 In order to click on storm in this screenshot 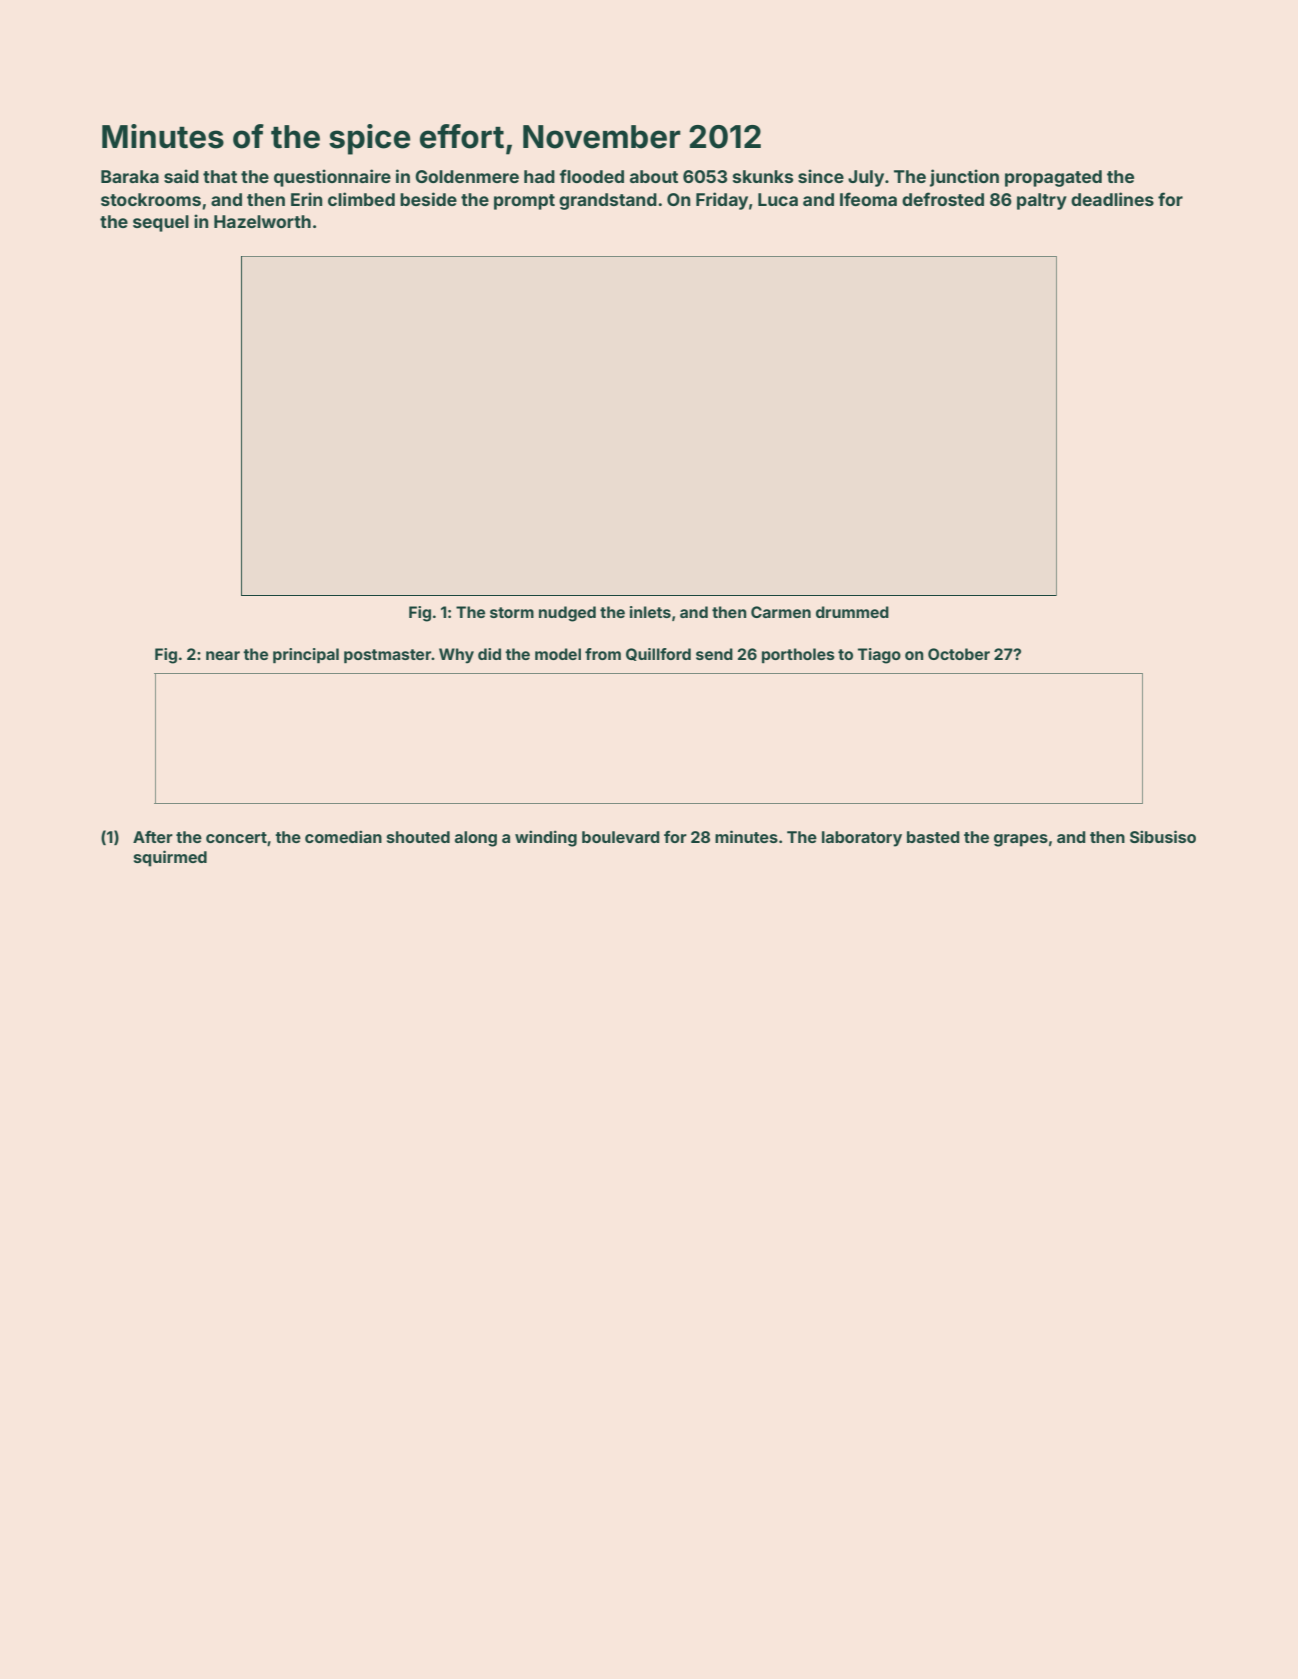, I will do `click(512, 612)`.
